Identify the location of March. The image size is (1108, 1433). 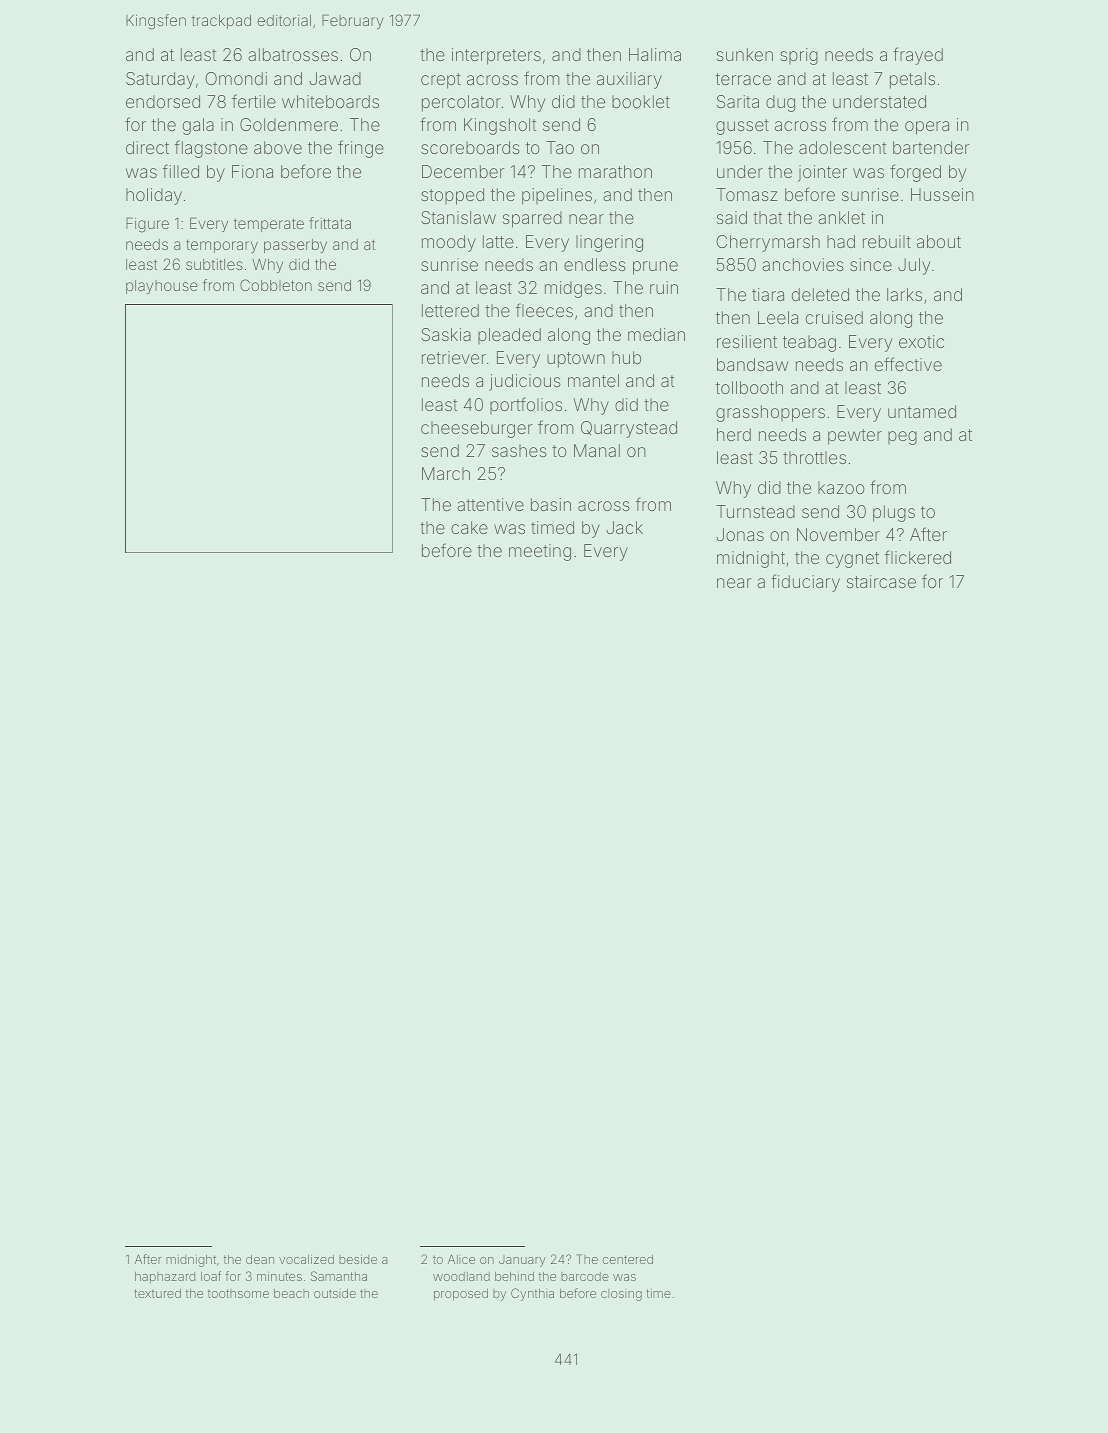
(446, 473).
